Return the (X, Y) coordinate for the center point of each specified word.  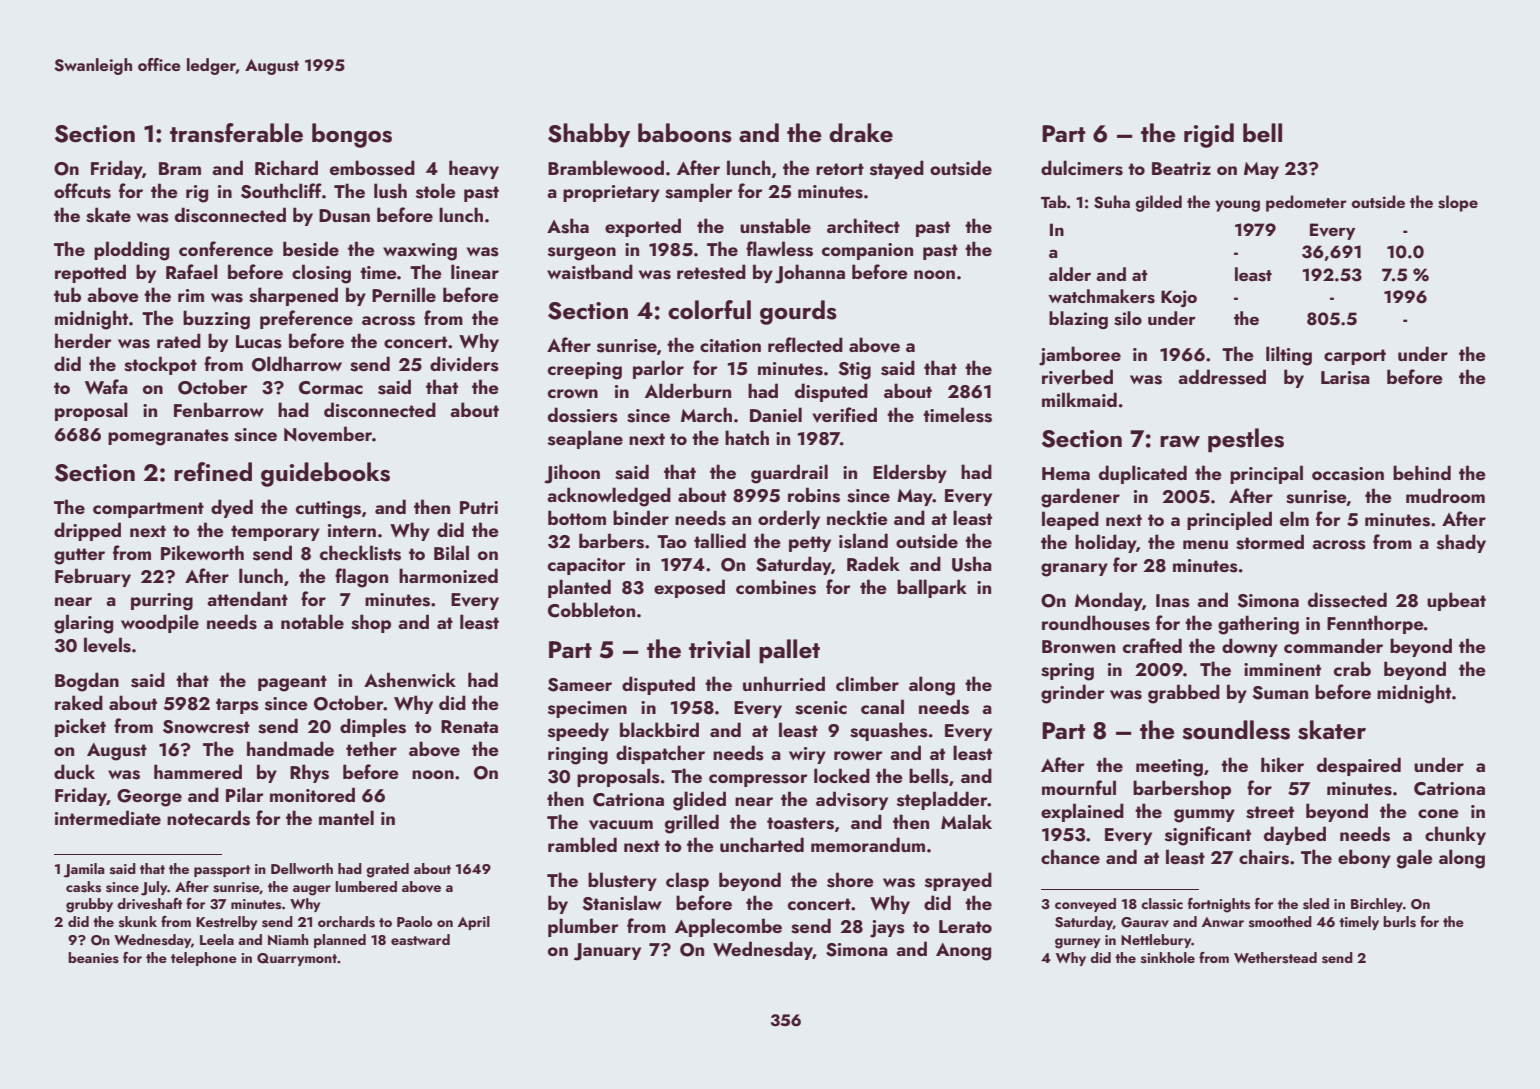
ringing (578, 756)
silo (1128, 318)
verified (844, 415)
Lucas (259, 342)
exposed (689, 588)
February (93, 577)
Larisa (1345, 378)
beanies (93, 958)
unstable (775, 226)
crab (1352, 668)
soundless (1236, 730)
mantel (346, 817)
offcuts (82, 191)
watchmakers (1101, 296)
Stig (854, 371)
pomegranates (168, 437)
